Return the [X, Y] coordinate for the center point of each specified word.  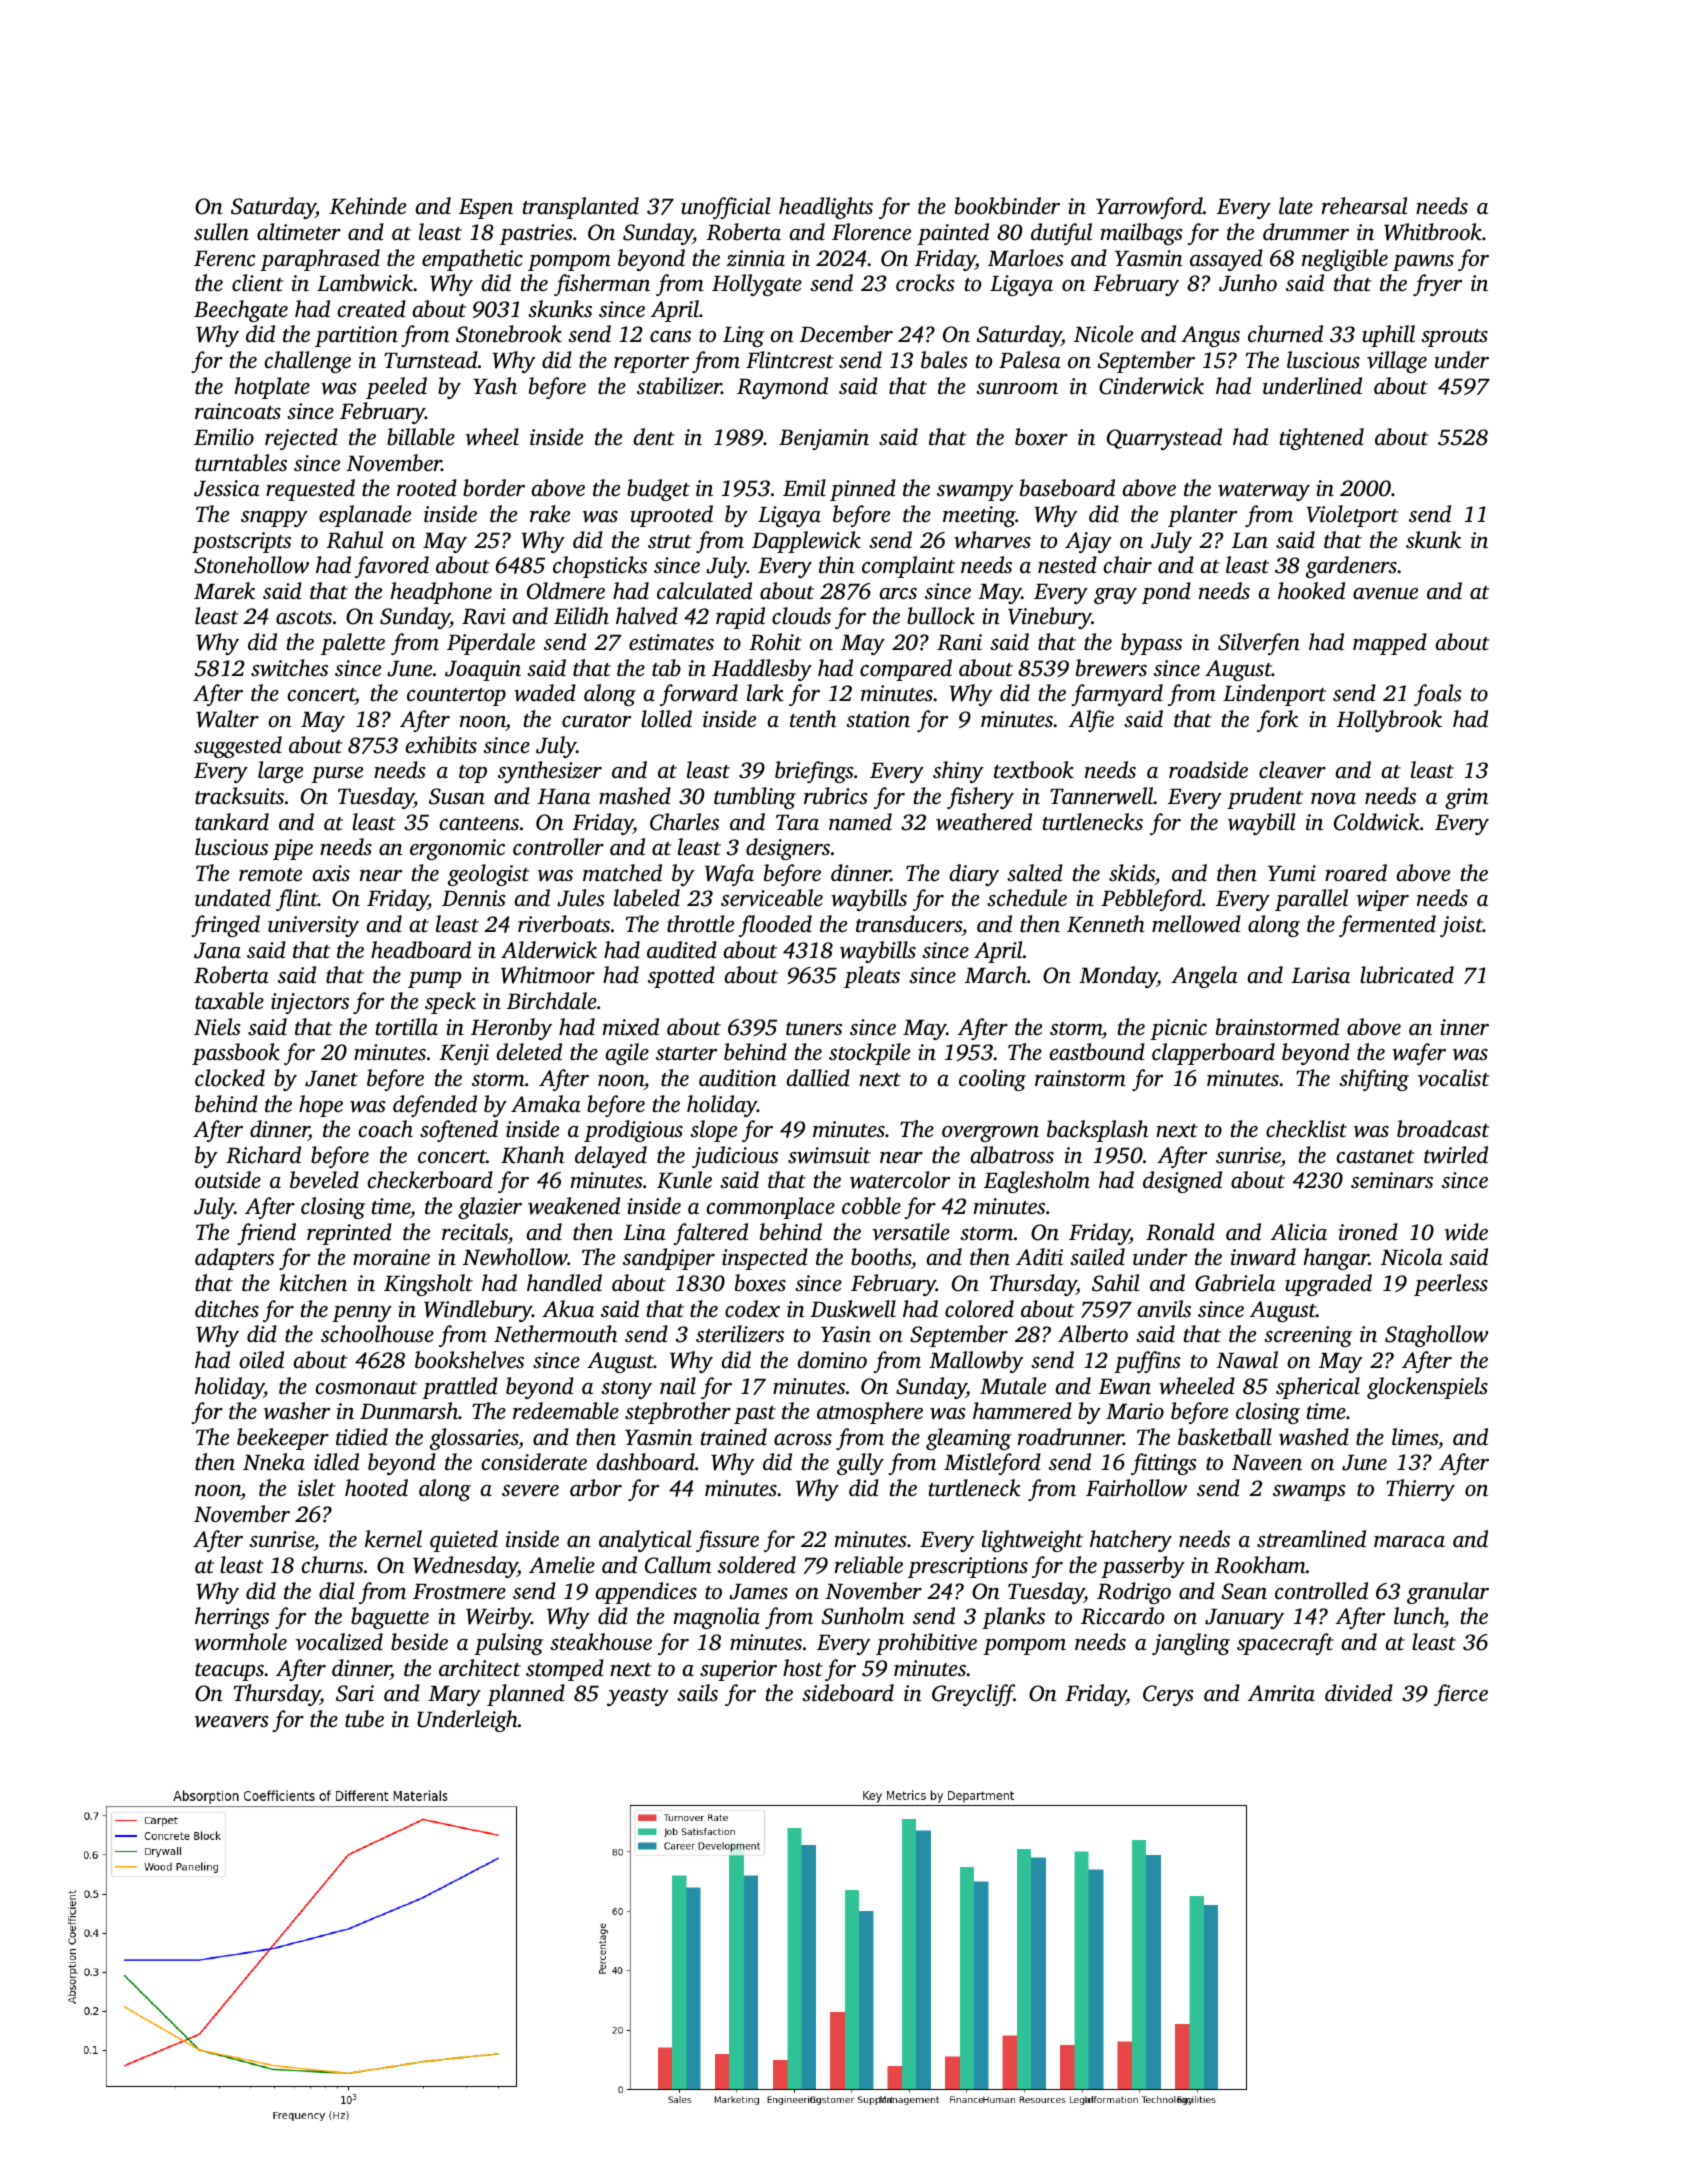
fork [1277, 721]
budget [658, 490]
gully [860, 1464]
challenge [308, 362]
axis [331, 873]
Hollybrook [1389, 721]
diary [974, 875]
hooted [376, 1488]
